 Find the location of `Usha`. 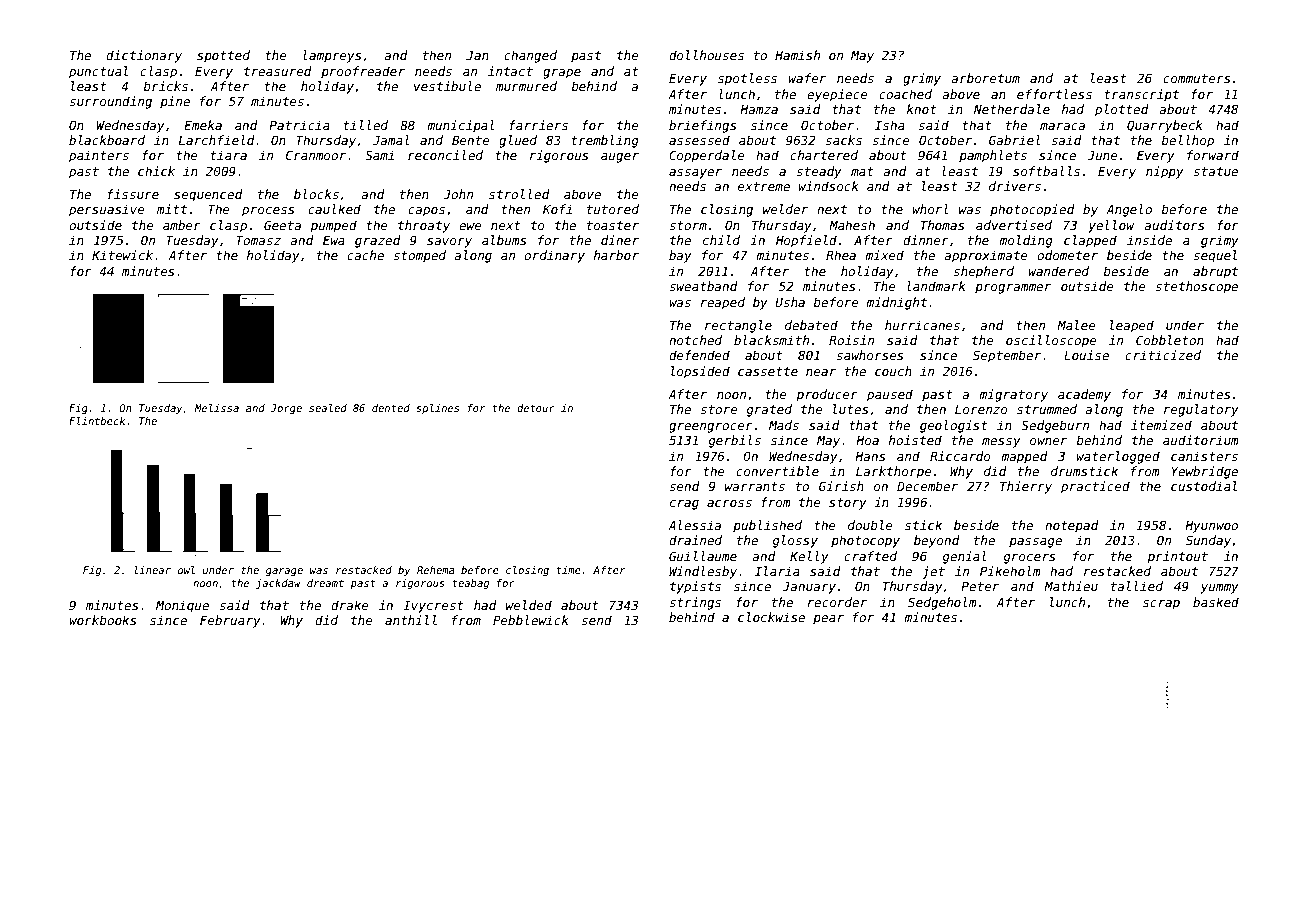

Usha is located at coordinates (790, 302).
